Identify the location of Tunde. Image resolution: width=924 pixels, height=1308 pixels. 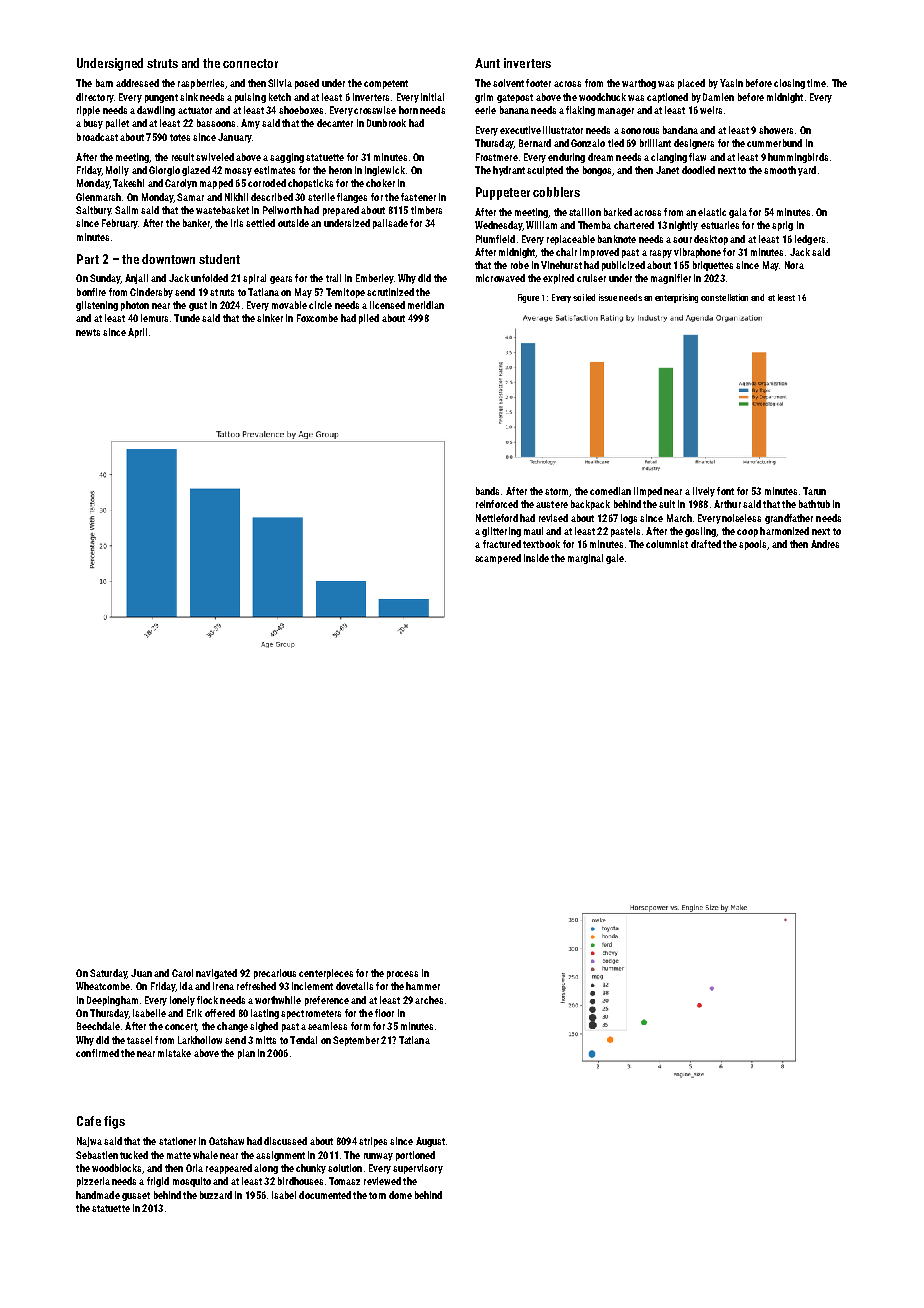
(187, 318).
